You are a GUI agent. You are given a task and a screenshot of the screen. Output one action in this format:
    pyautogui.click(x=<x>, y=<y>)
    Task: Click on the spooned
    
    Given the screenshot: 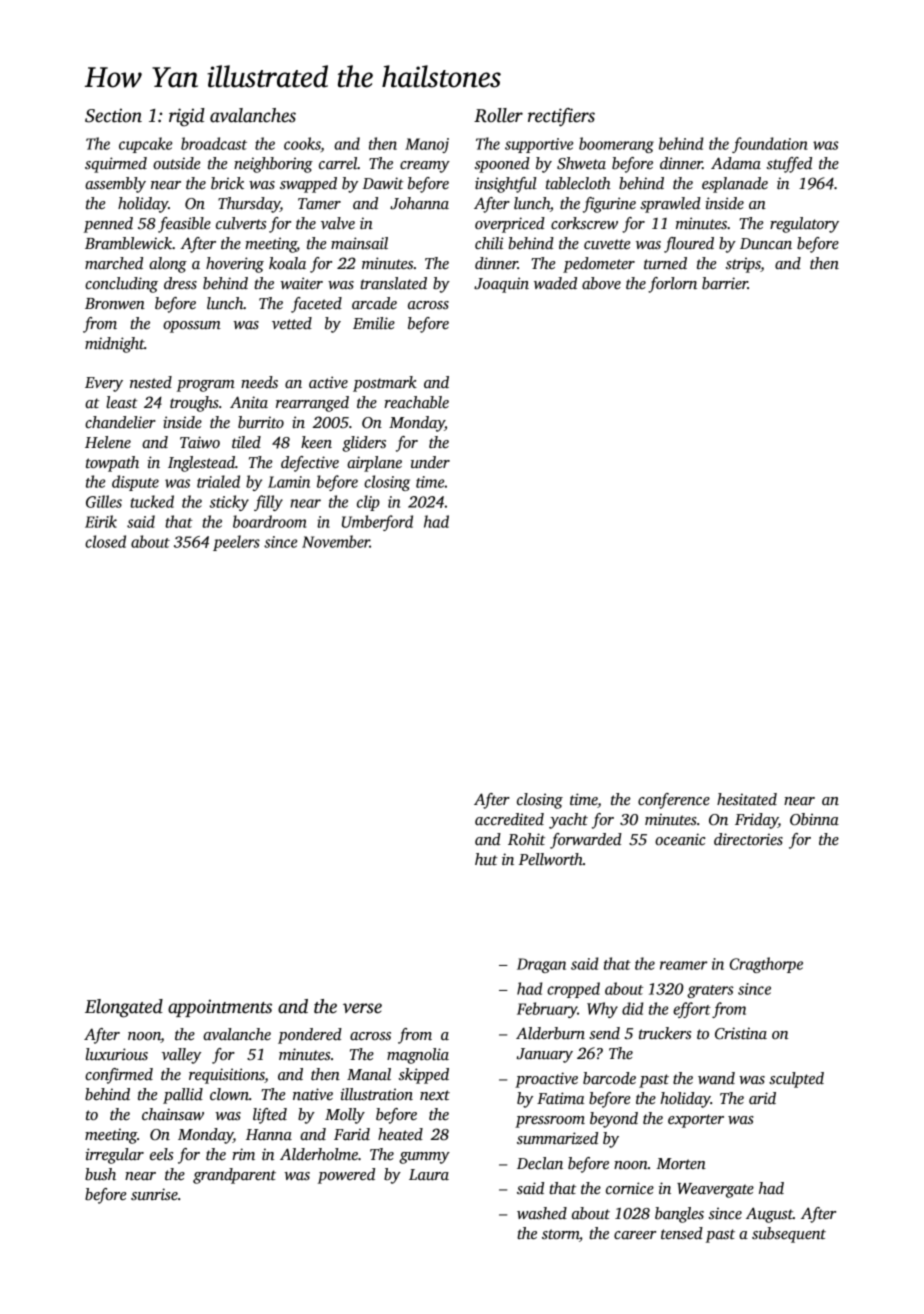 What is the action you would take?
    pyautogui.click(x=502, y=165)
